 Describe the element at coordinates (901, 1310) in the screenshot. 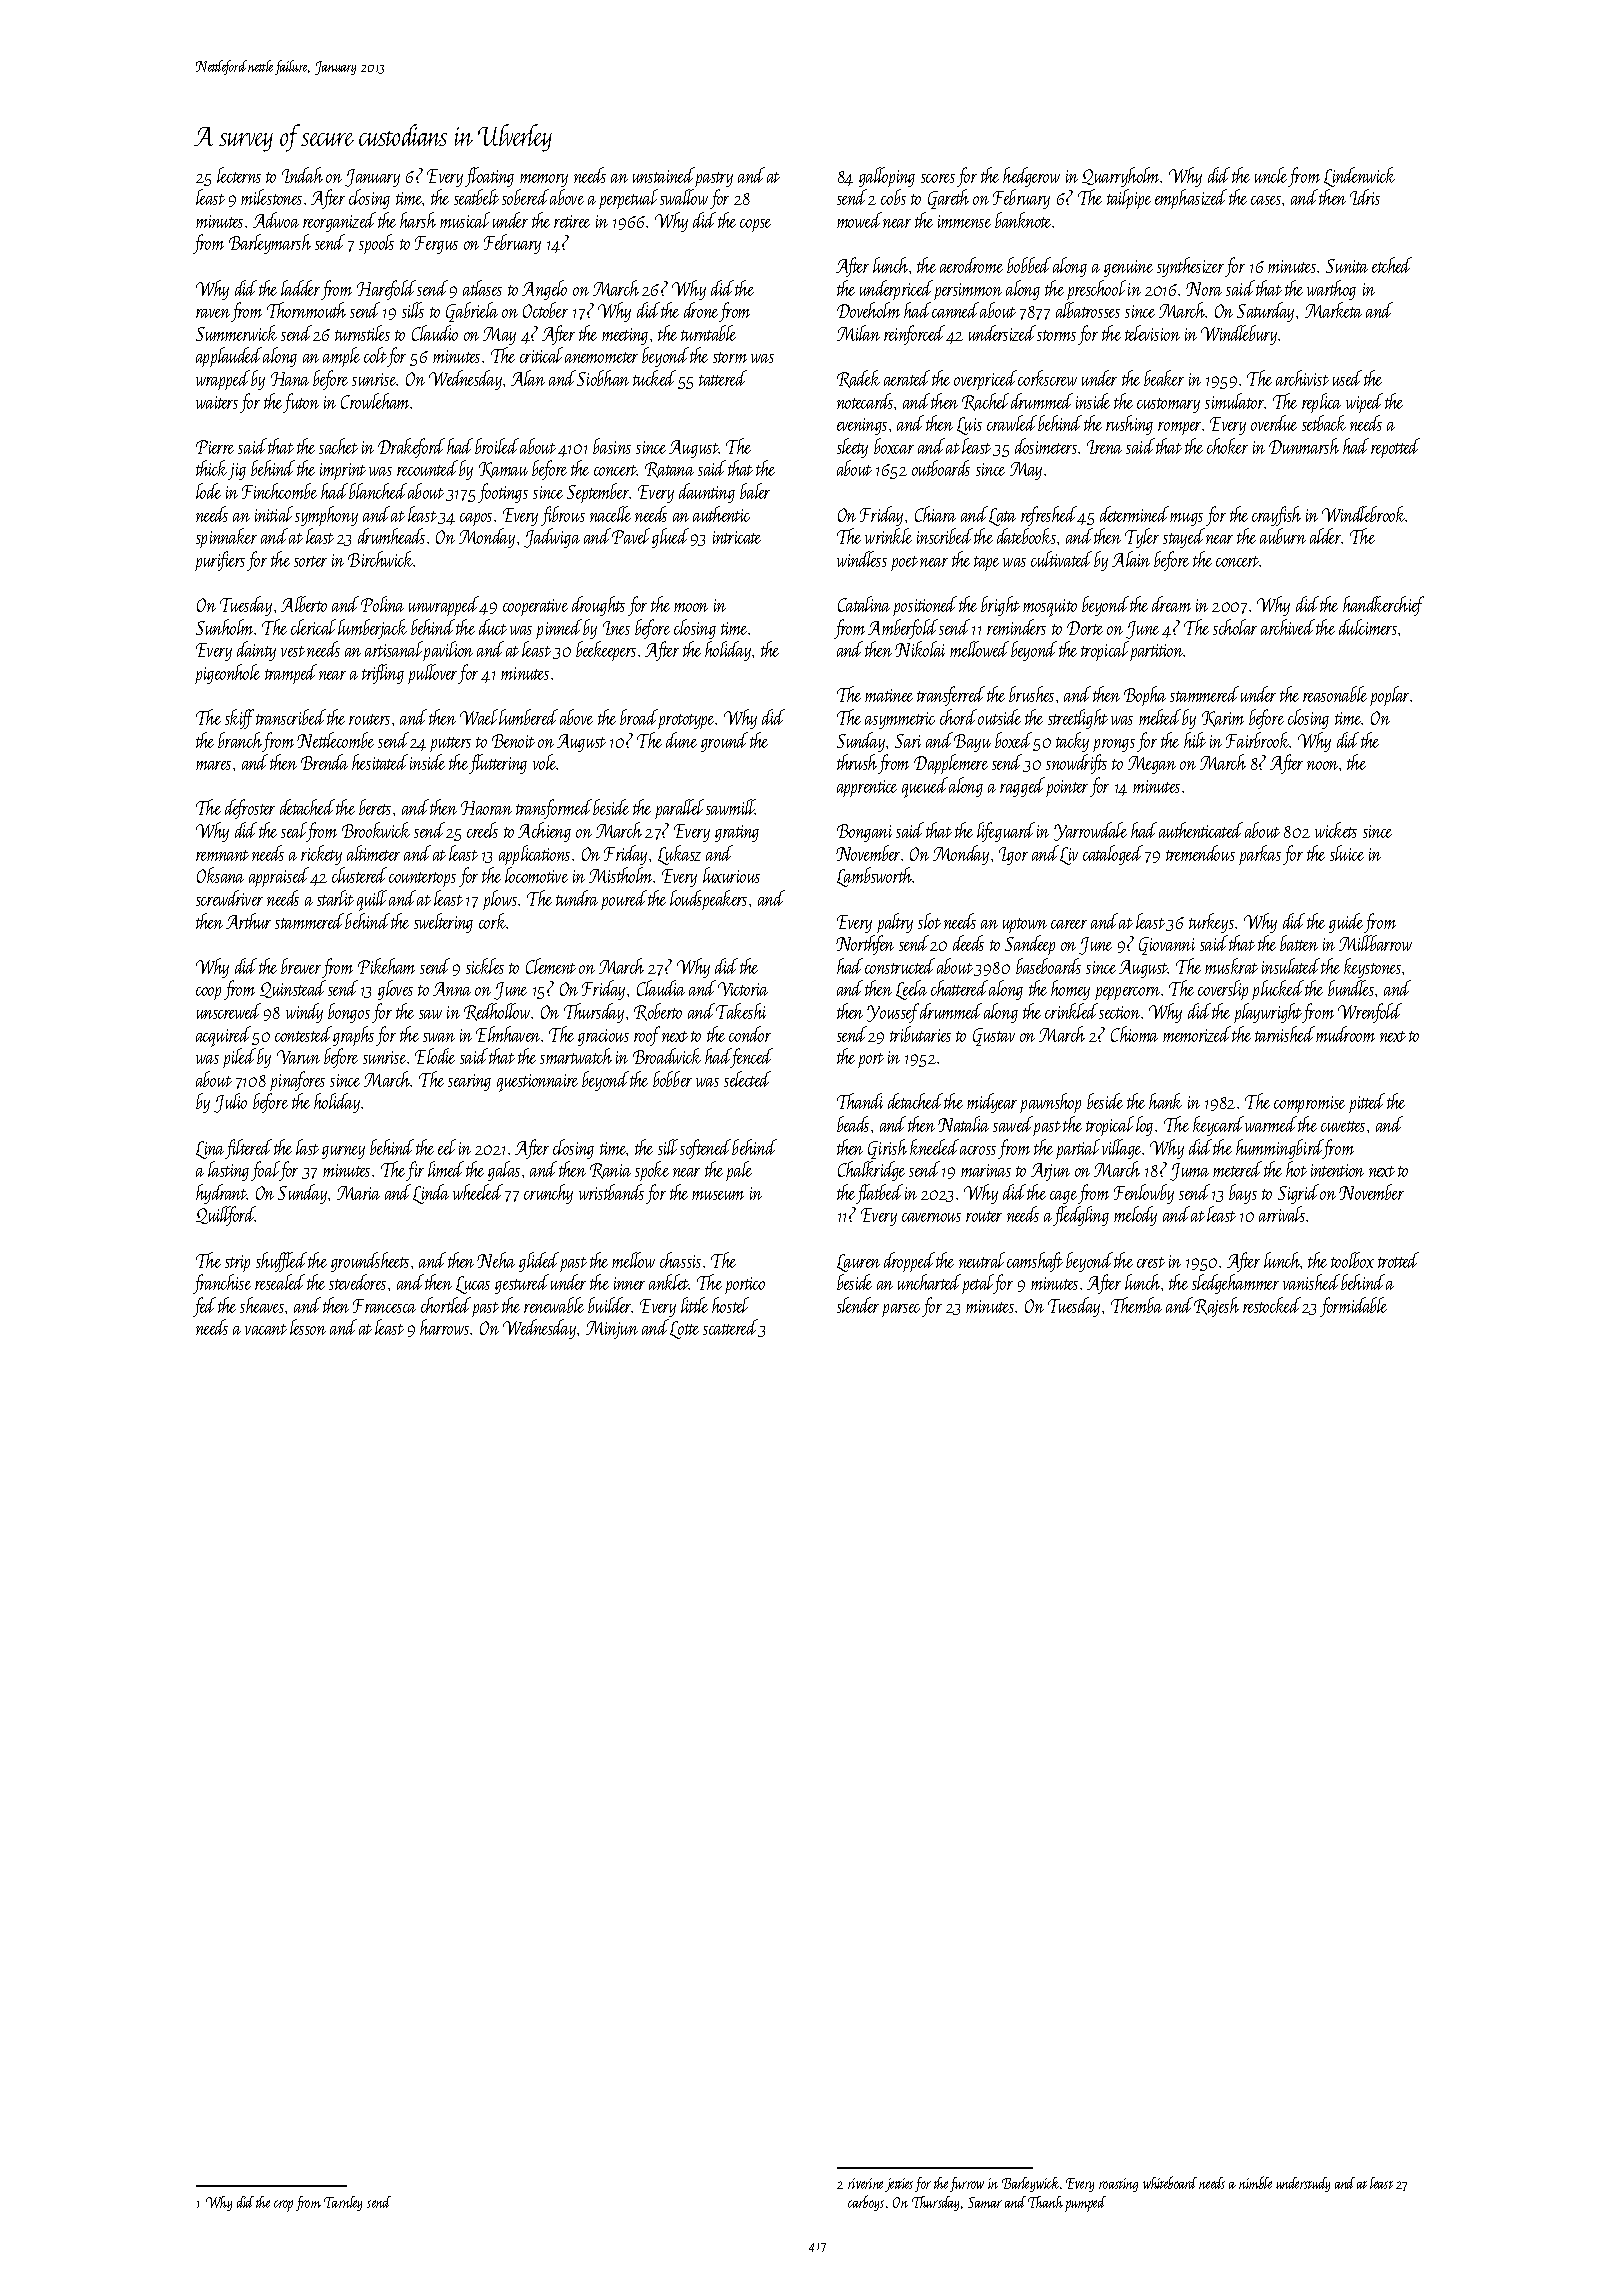

I see `parsec` at that location.
